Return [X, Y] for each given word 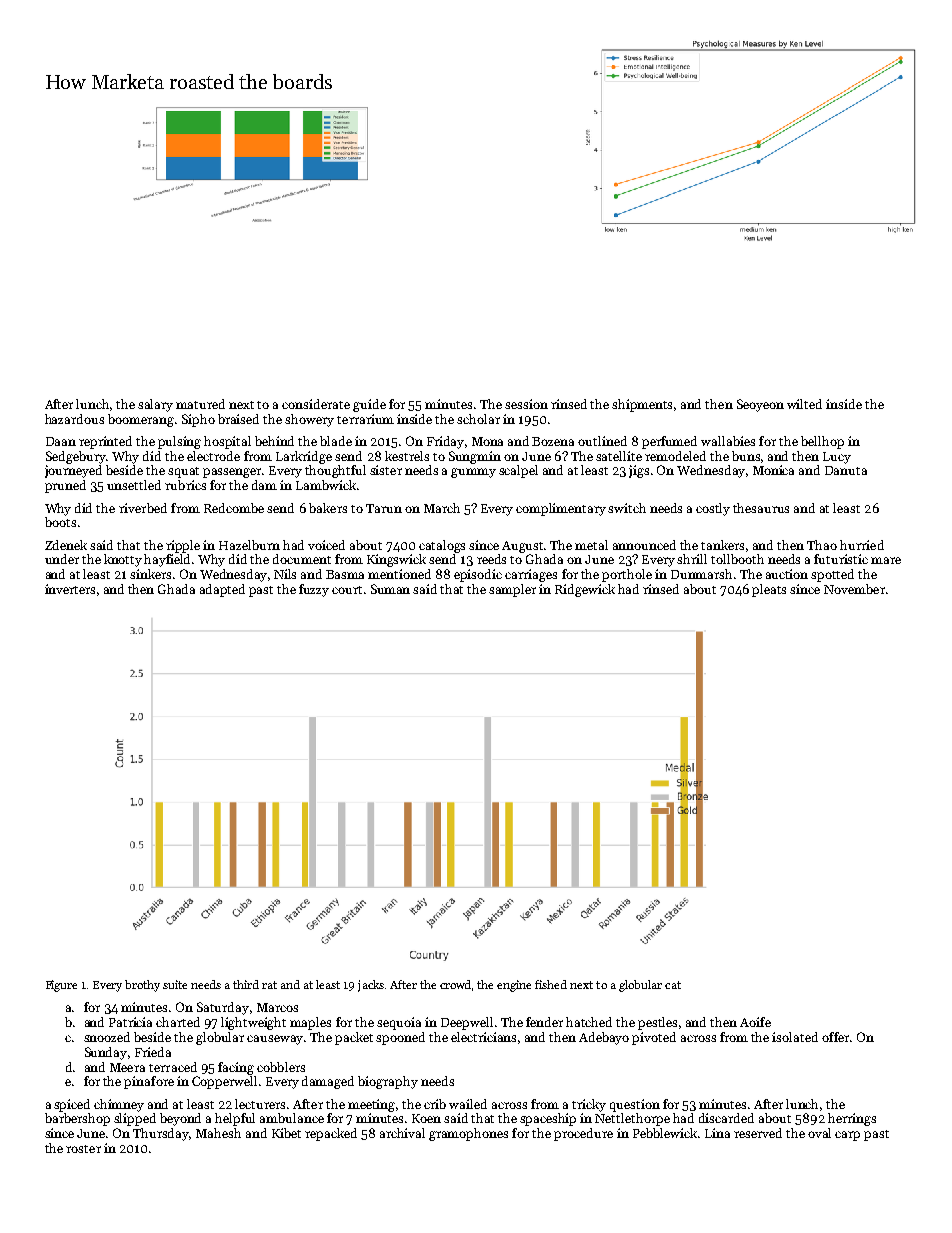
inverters [70, 589]
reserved [758, 1133]
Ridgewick [585, 590]
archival [402, 1133]
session [526, 404]
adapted [222, 590]
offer [835, 1037]
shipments [642, 405]
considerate [316, 404]
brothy [142, 986]
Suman [390, 589]
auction [787, 574]
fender [544, 1022]
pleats [769, 590]
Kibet [286, 1133]
